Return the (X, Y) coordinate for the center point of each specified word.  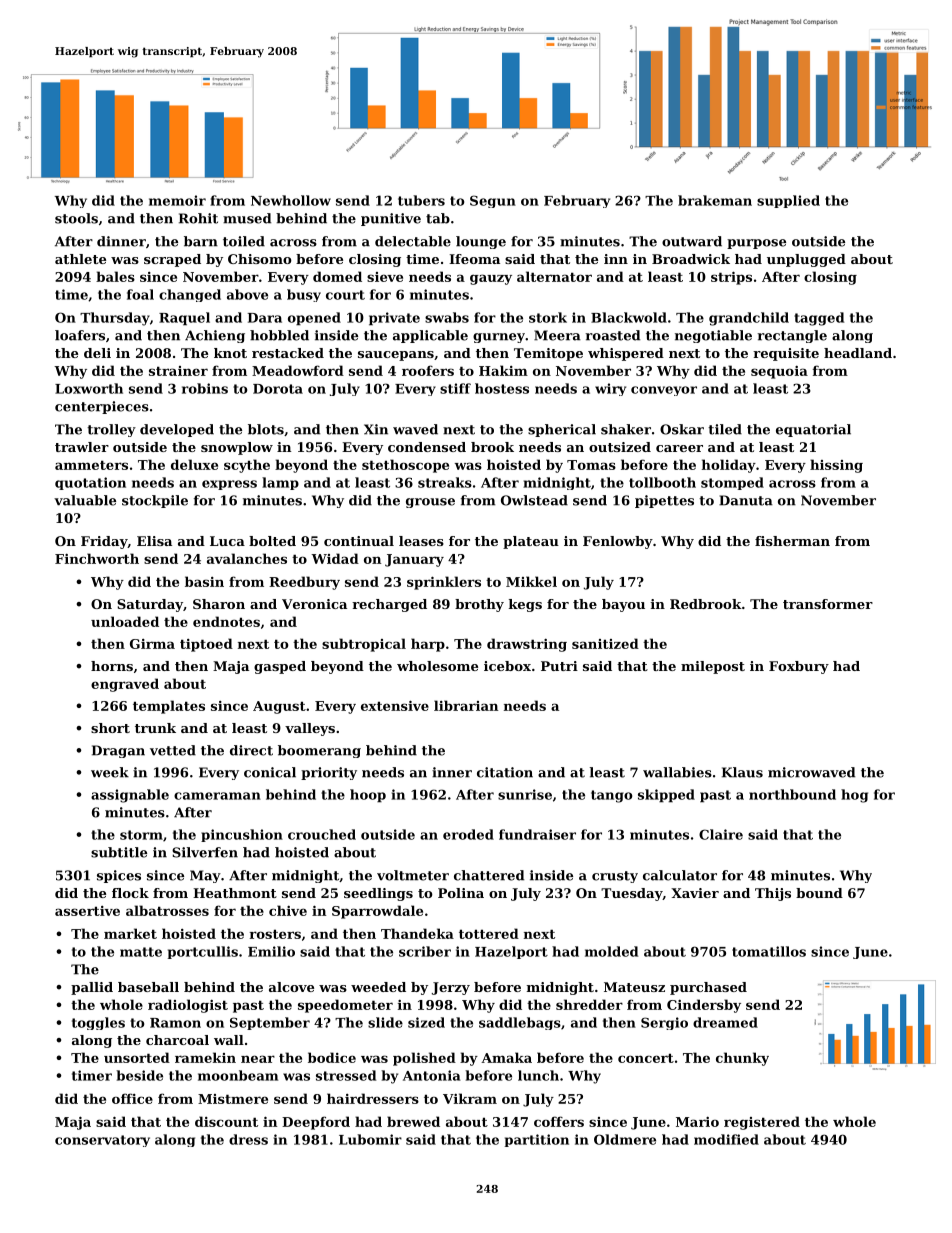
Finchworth (97, 558)
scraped (172, 260)
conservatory (102, 1141)
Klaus (742, 772)
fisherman (792, 541)
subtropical (364, 645)
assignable (130, 796)
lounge (481, 242)
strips (731, 278)
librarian (466, 705)
